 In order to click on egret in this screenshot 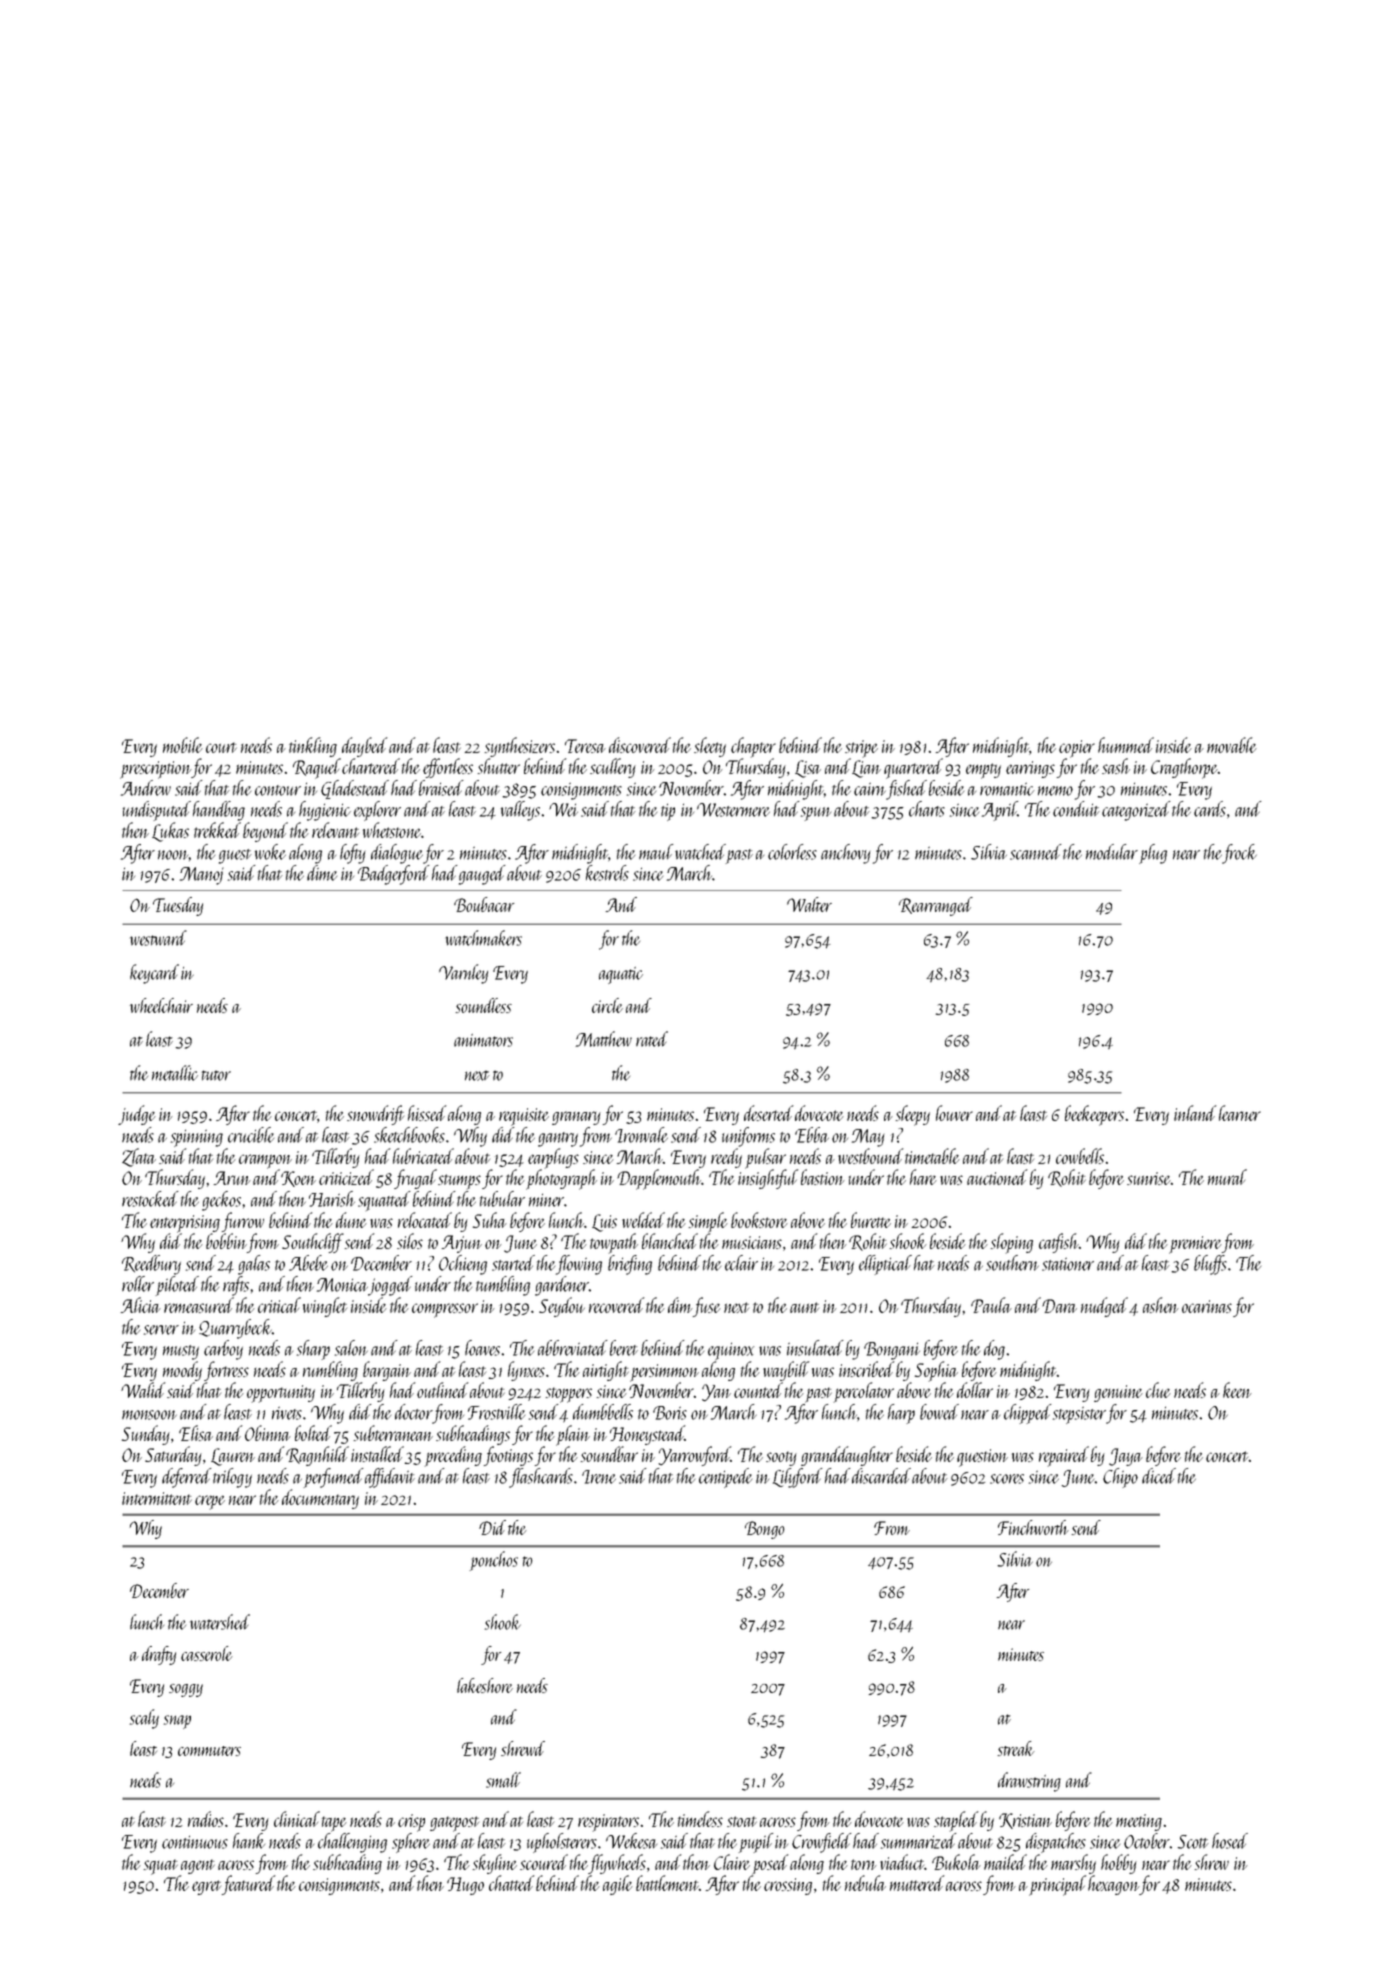, I will do `click(206, 1887)`.
